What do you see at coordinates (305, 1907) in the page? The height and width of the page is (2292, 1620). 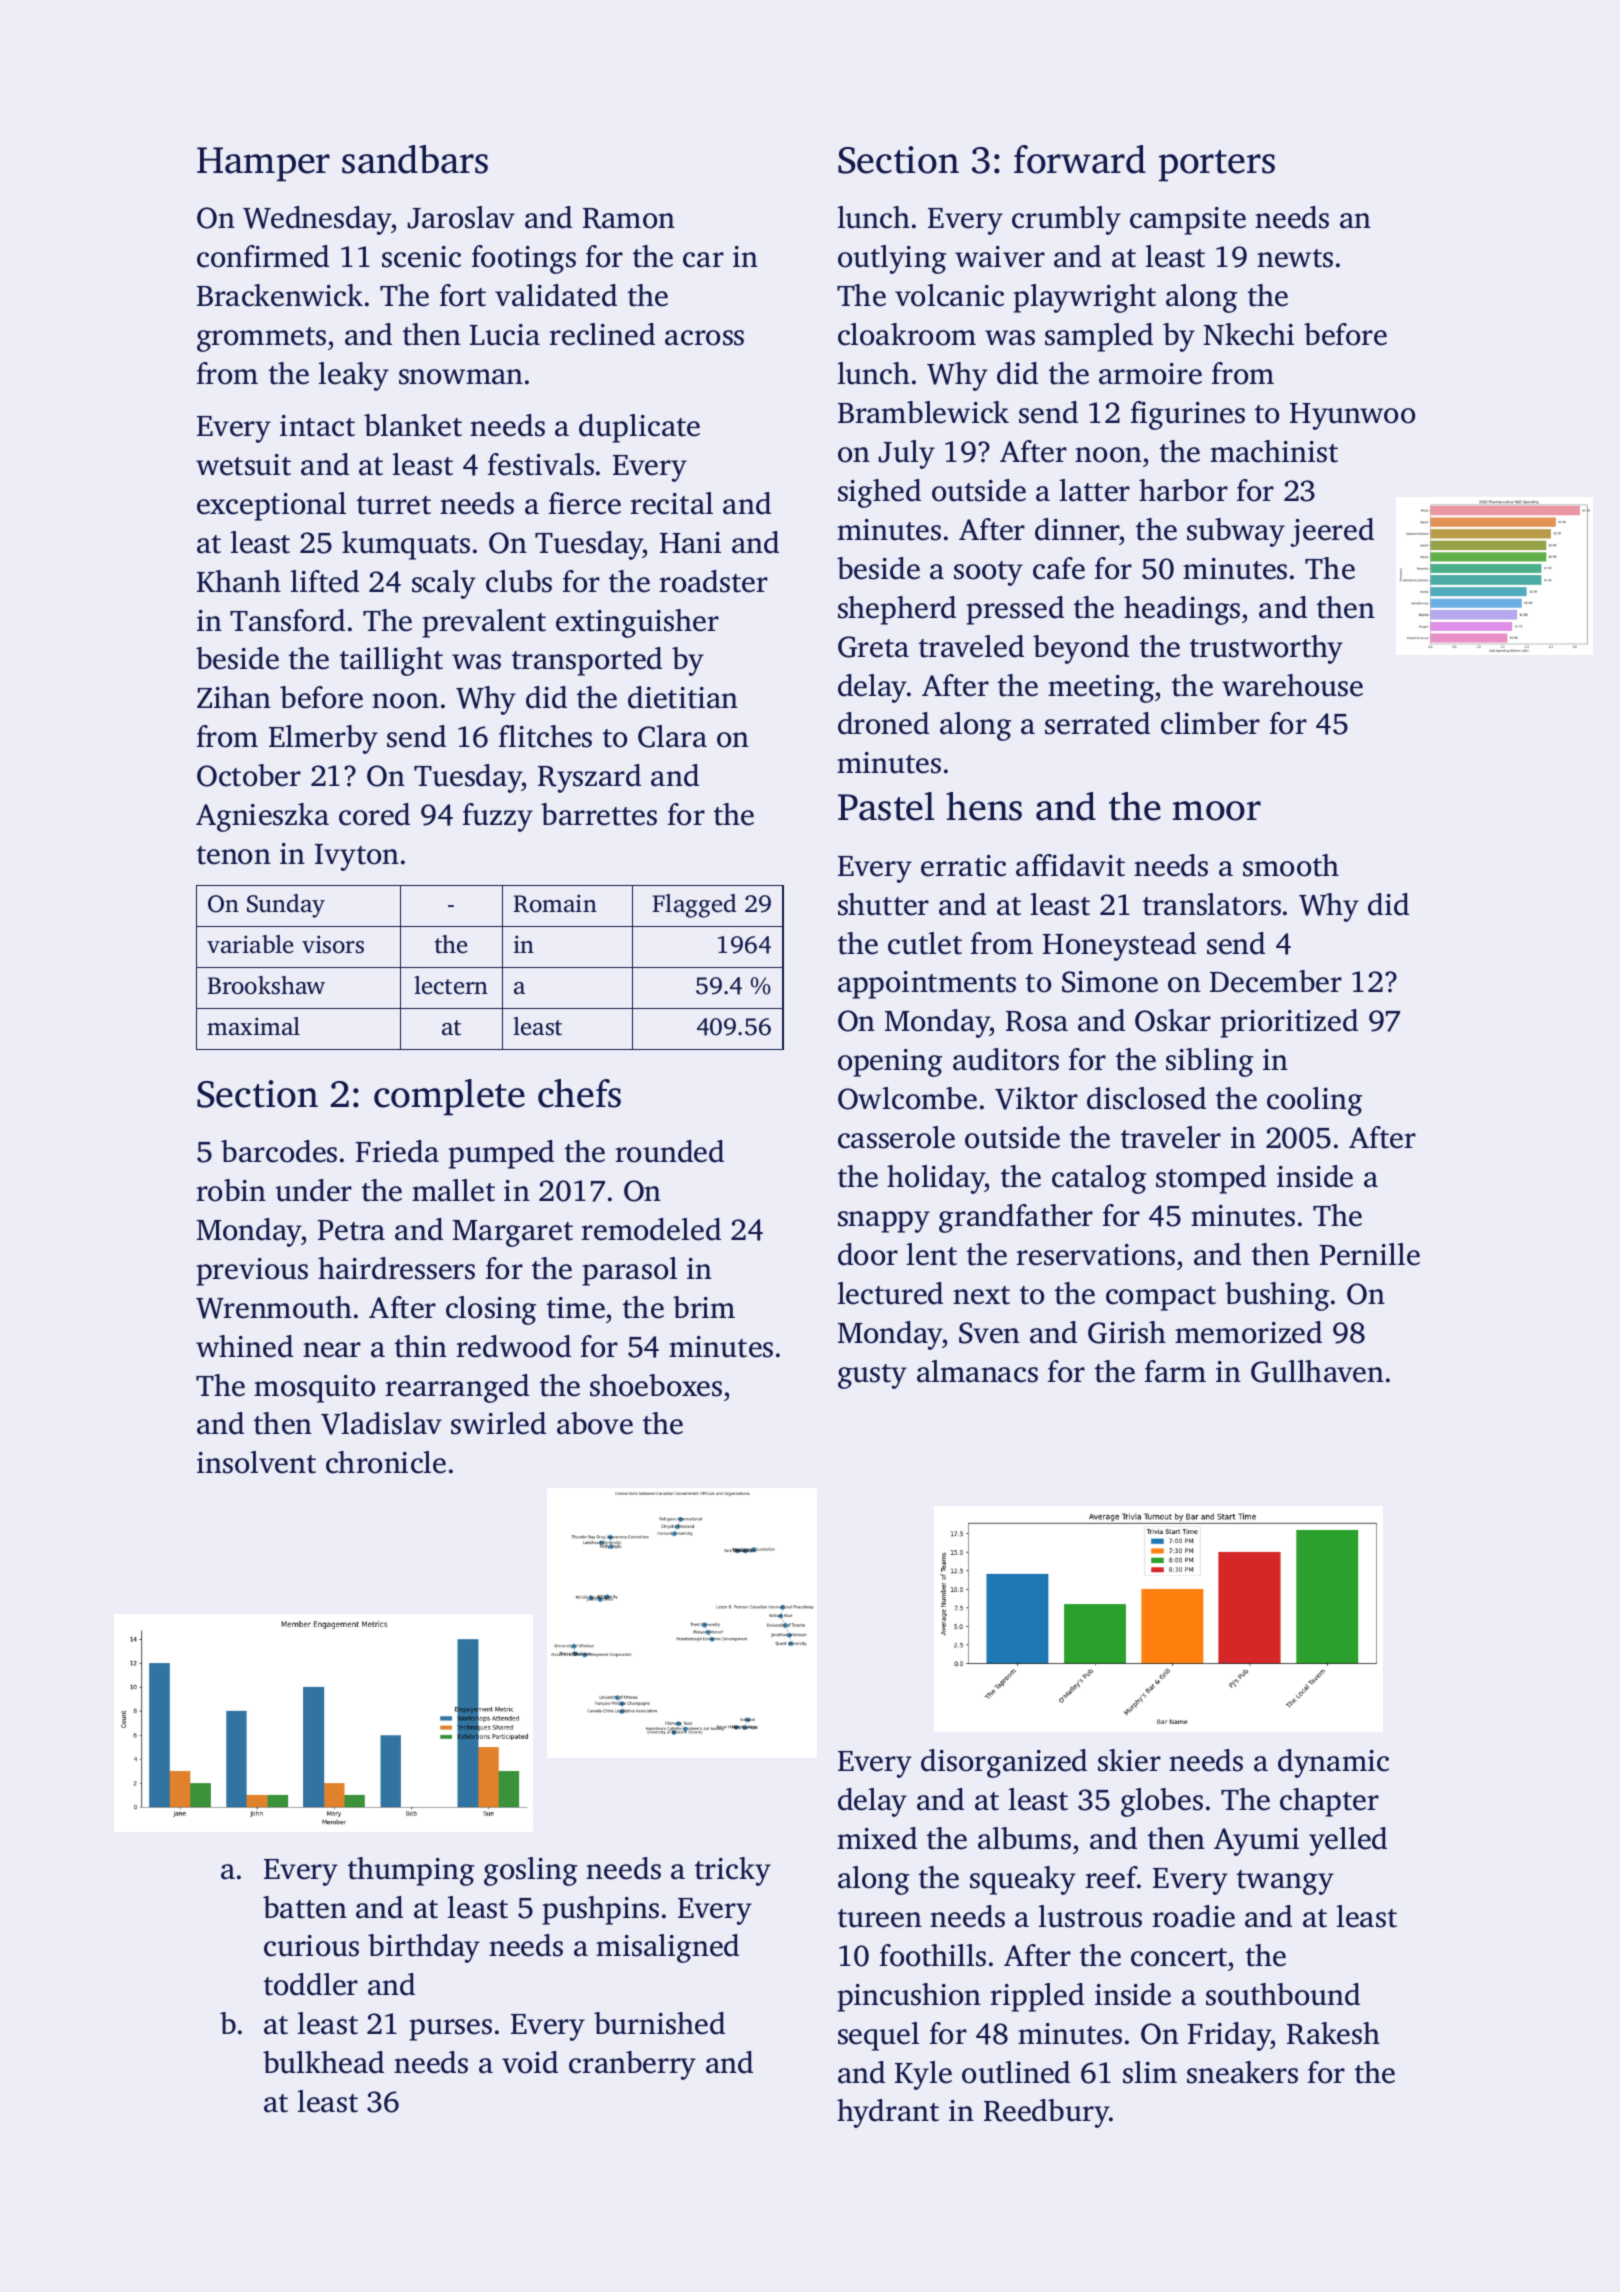 I see `batten` at bounding box center [305, 1907].
